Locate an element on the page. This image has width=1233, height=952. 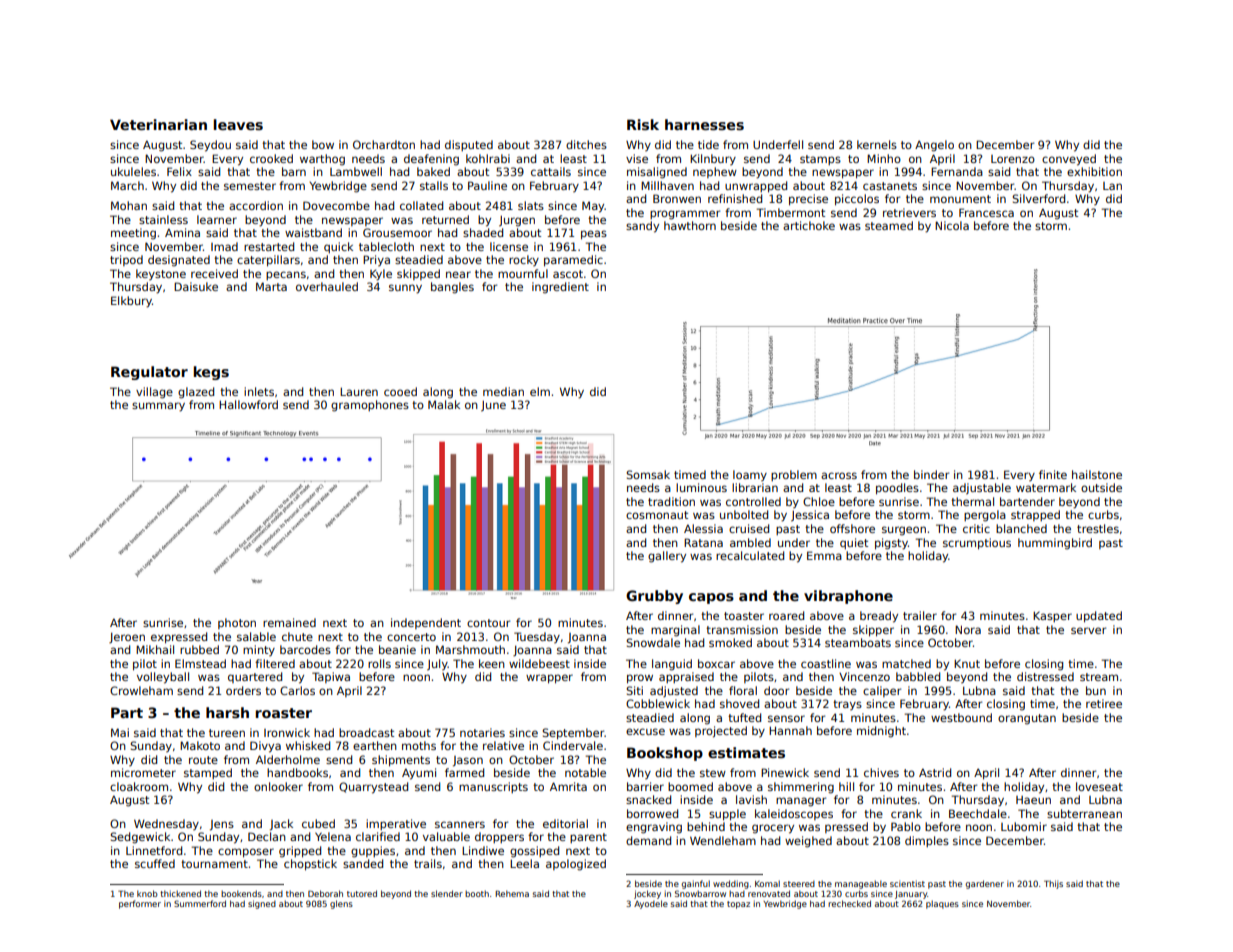
Silverford is located at coordinates (1038, 198).
